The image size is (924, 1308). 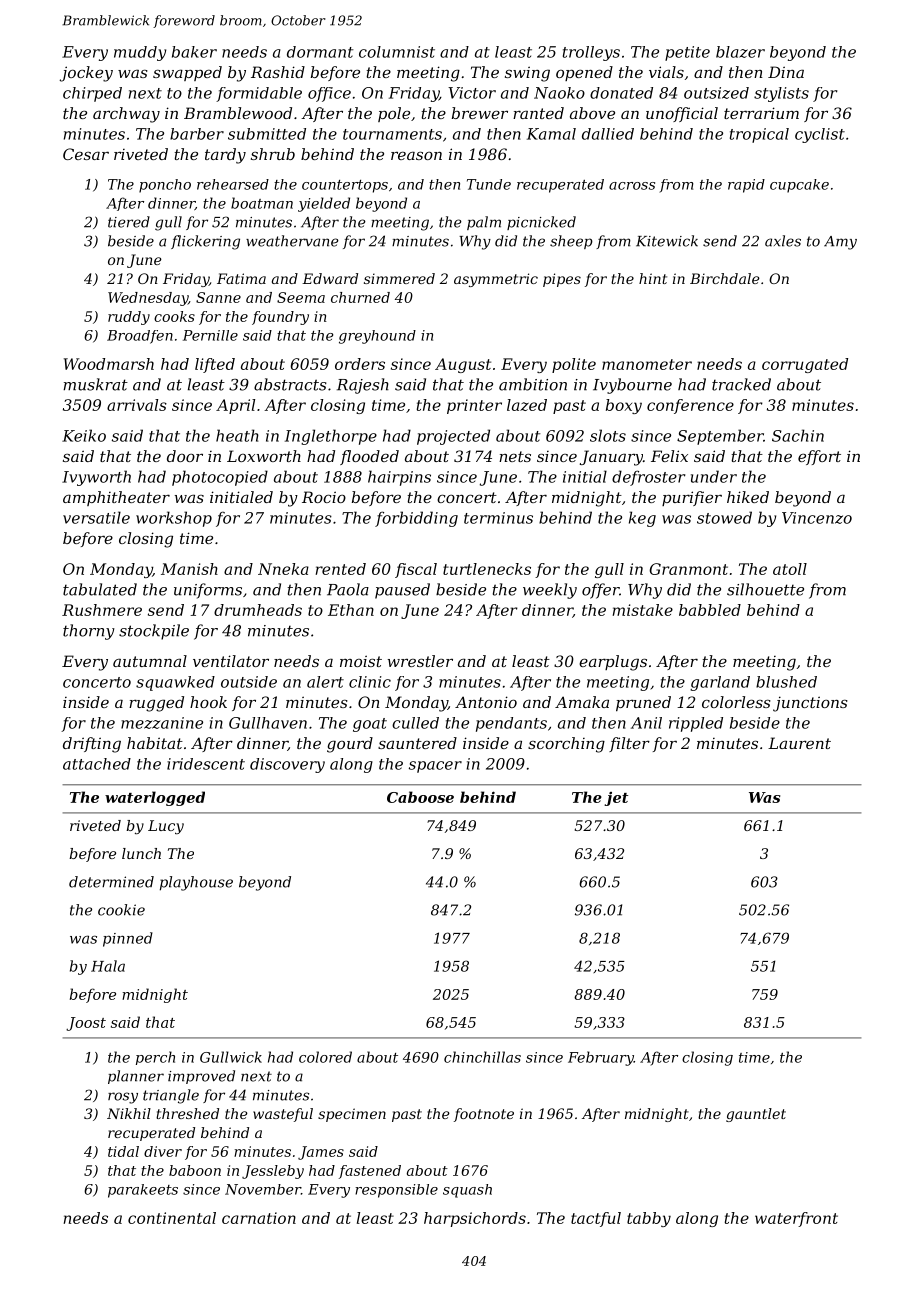 What do you see at coordinates (86, 74) in the screenshot?
I see `jockey` at bounding box center [86, 74].
